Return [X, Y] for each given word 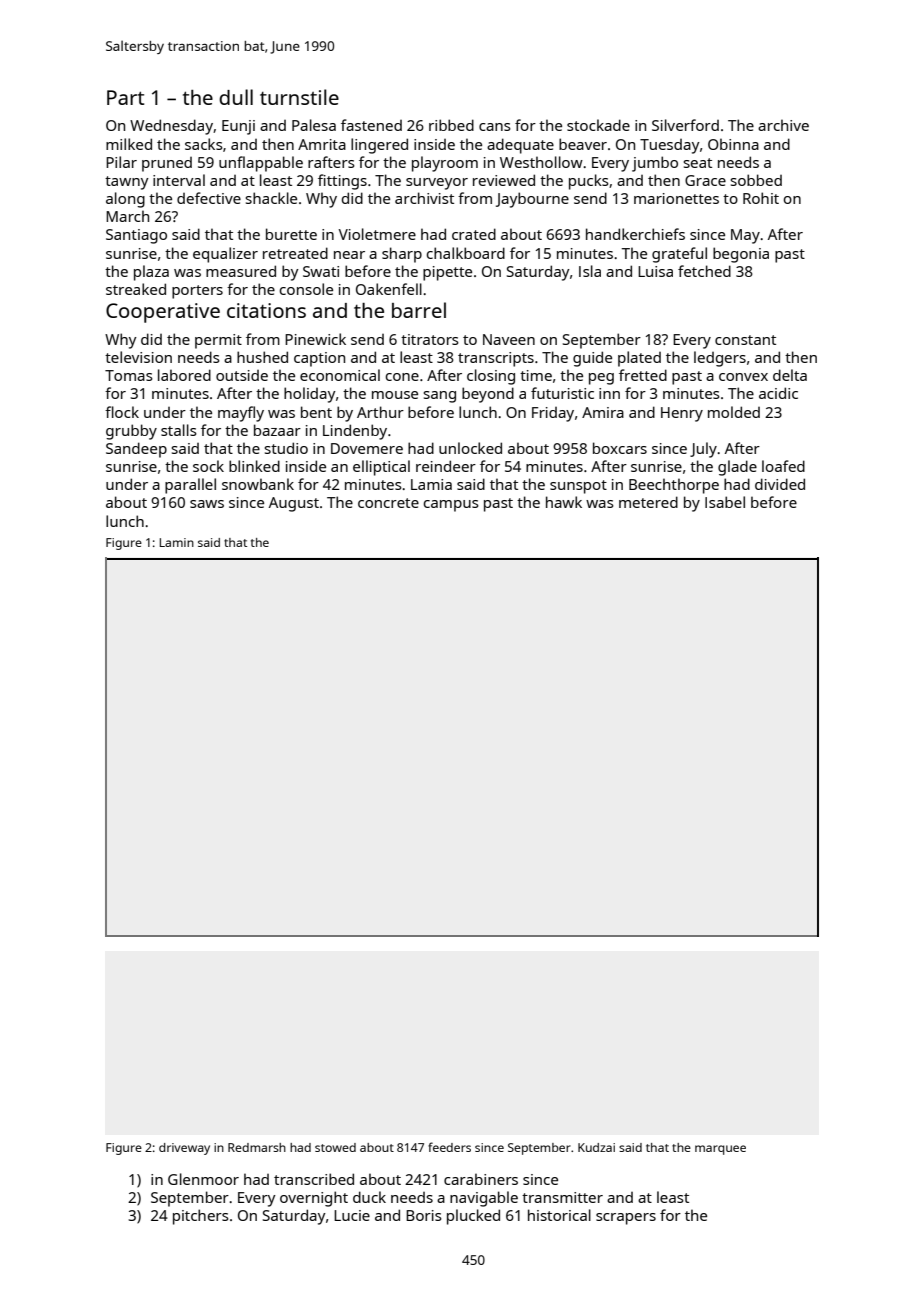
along [125, 200]
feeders [449, 1147]
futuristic [562, 393]
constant [745, 340]
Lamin [177, 542]
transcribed [314, 1179]
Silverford [685, 125]
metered [648, 502]
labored [184, 375]
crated [474, 234]
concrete [388, 503]
